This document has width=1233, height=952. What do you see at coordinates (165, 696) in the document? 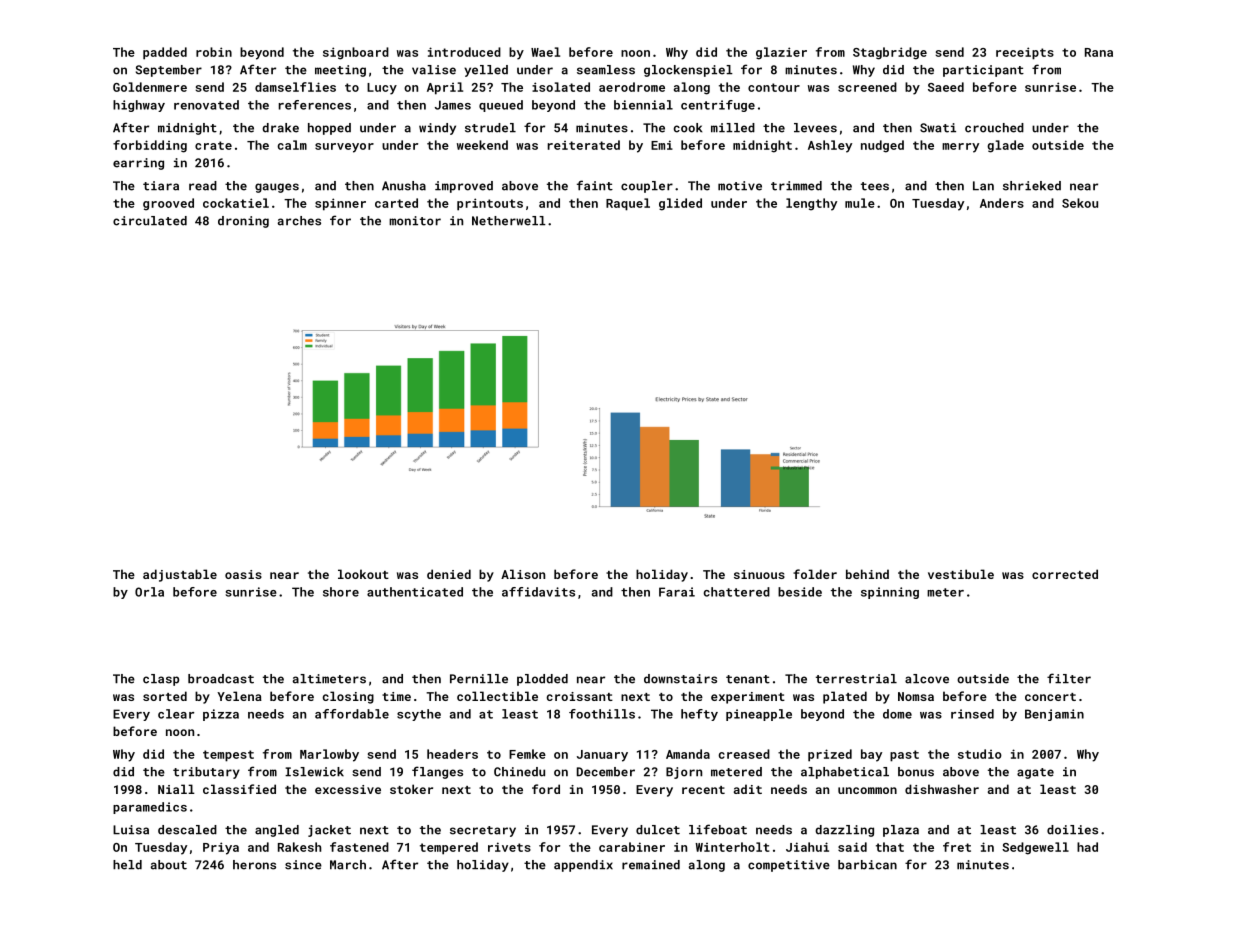
I see `sorted` at bounding box center [165, 696].
